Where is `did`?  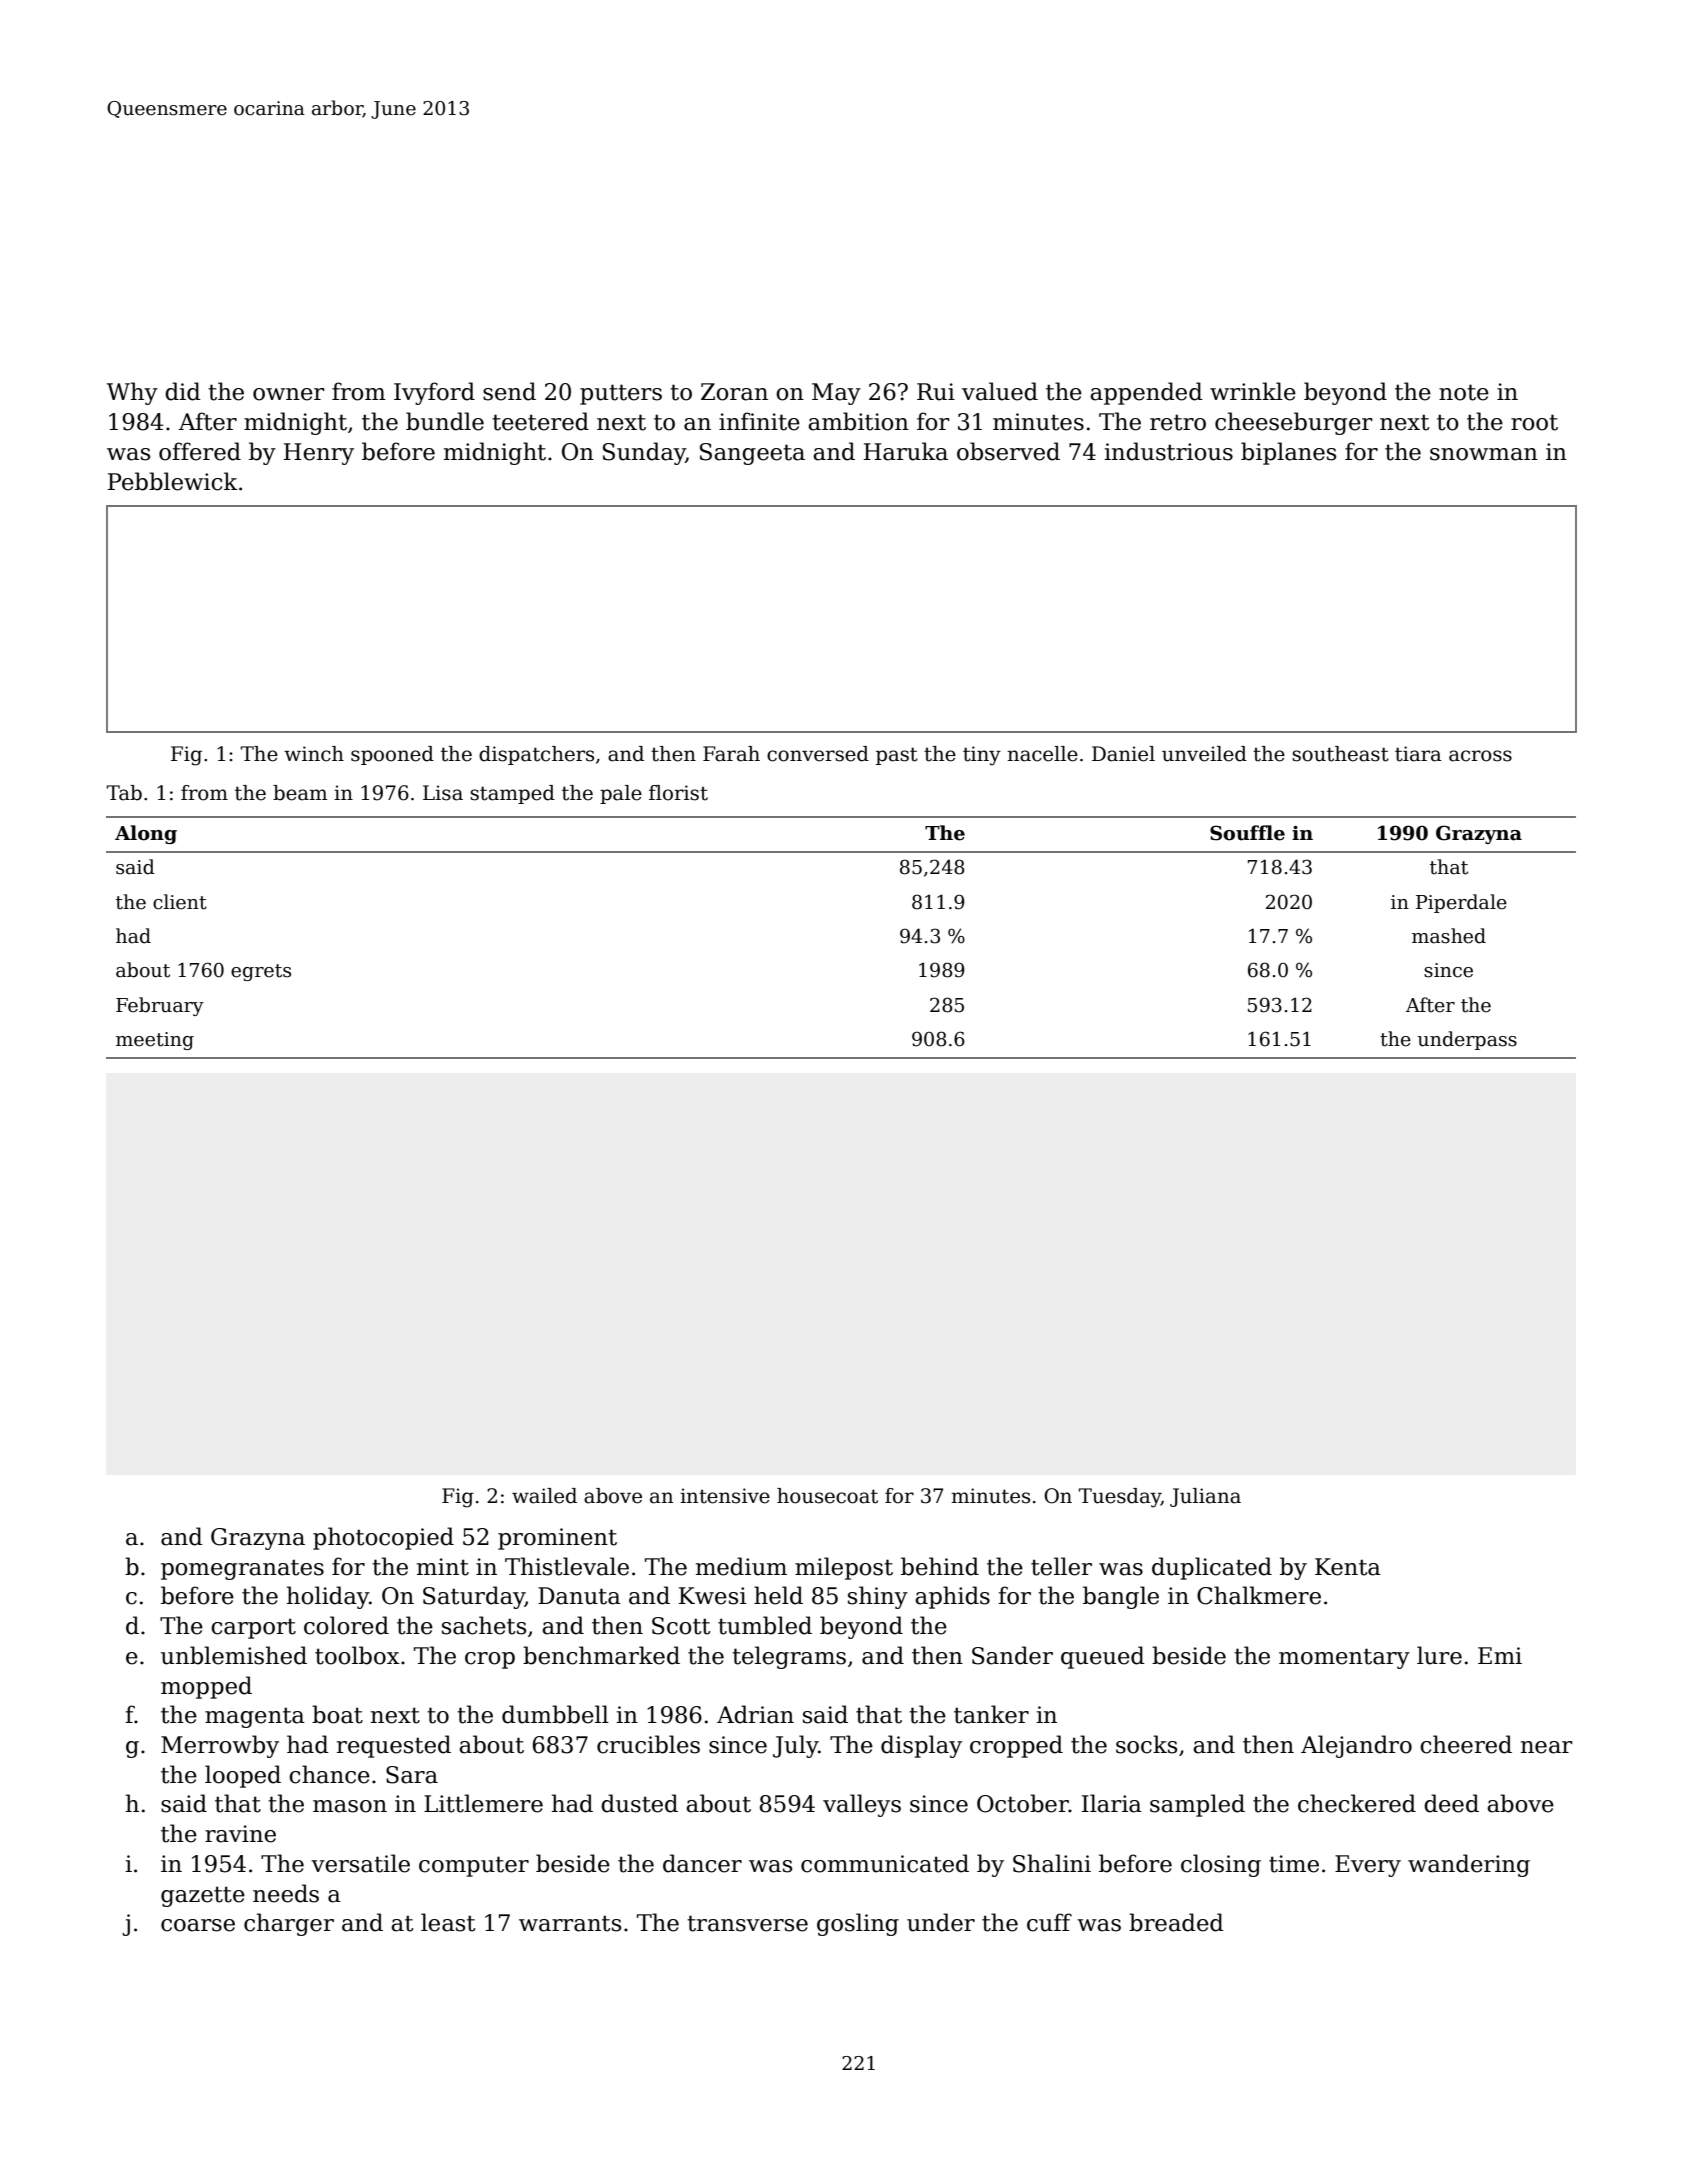
did is located at coordinates (183, 391).
